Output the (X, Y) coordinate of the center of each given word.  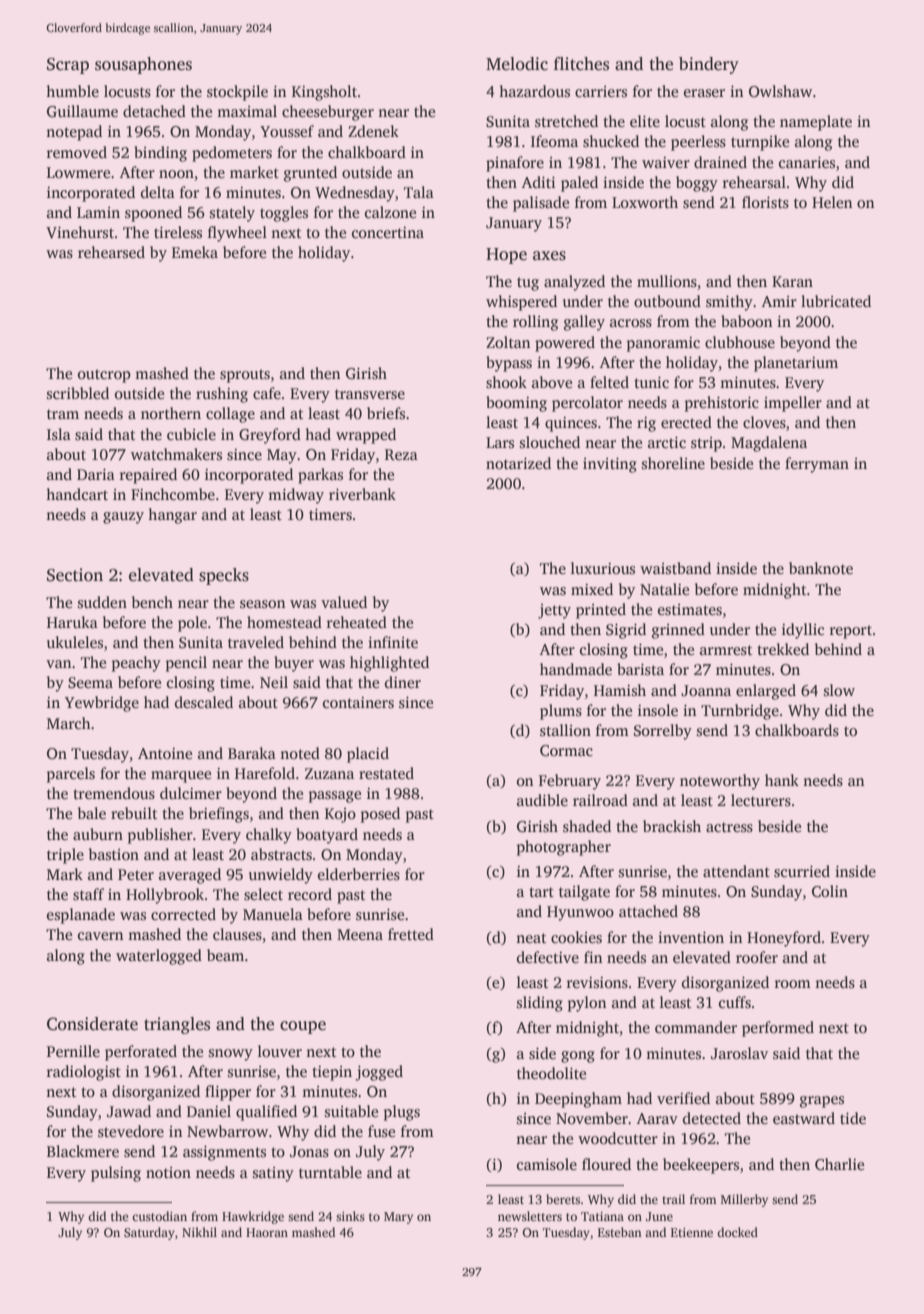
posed (380, 815)
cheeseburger (328, 113)
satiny (273, 1174)
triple (65, 856)
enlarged (766, 692)
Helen (832, 202)
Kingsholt (324, 93)
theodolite (551, 1073)
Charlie (839, 1164)
